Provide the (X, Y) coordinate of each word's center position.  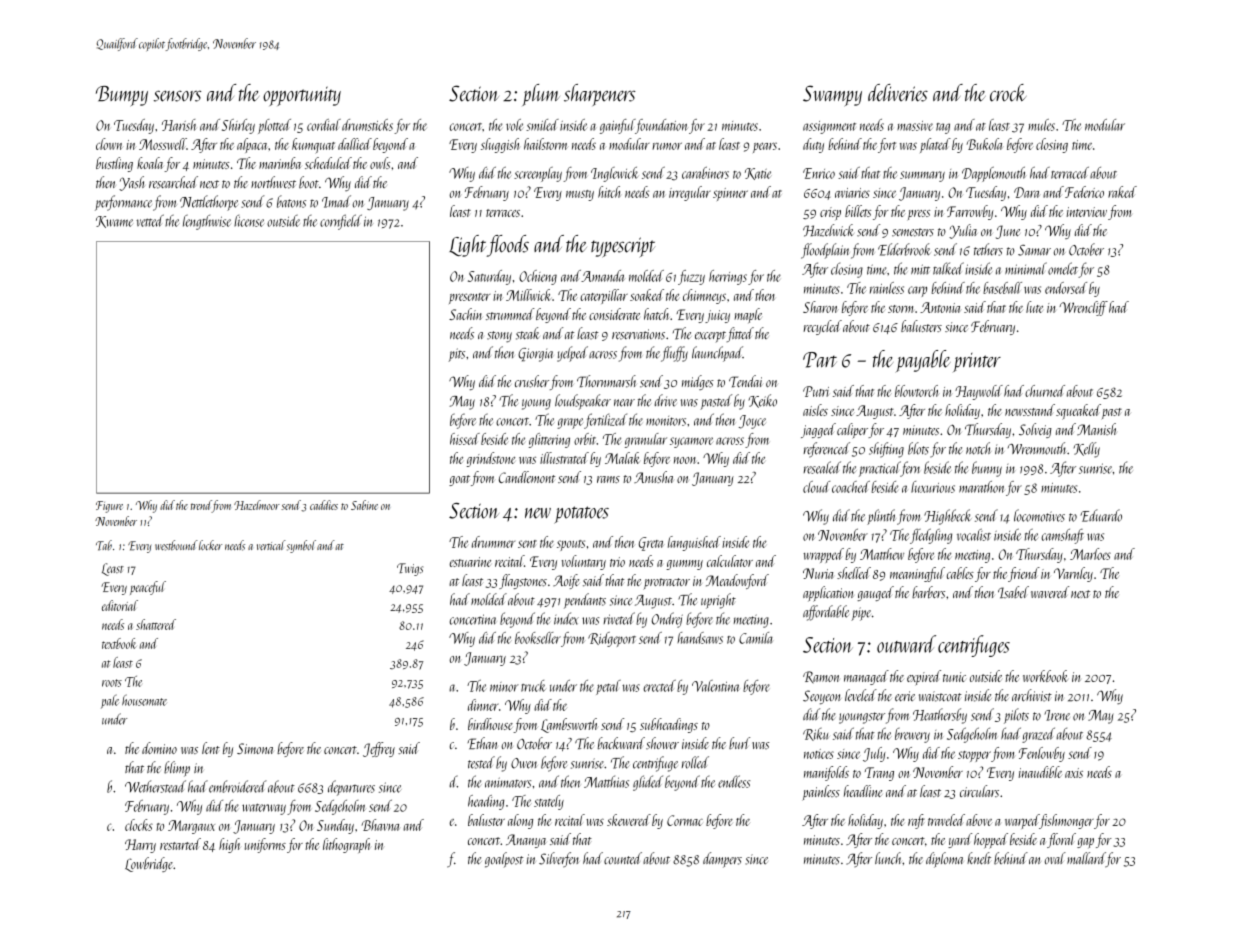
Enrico (819, 173)
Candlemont (527, 477)
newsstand (1030, 410)
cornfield (341, 222)
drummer (493, 542)
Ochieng (538, 277)
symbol (301, 546)
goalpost (504, 860)
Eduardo (1101, 515)
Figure (109, 507)
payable (923, 361)
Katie (758, 174)
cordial (324, 125)
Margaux (191, 827)
